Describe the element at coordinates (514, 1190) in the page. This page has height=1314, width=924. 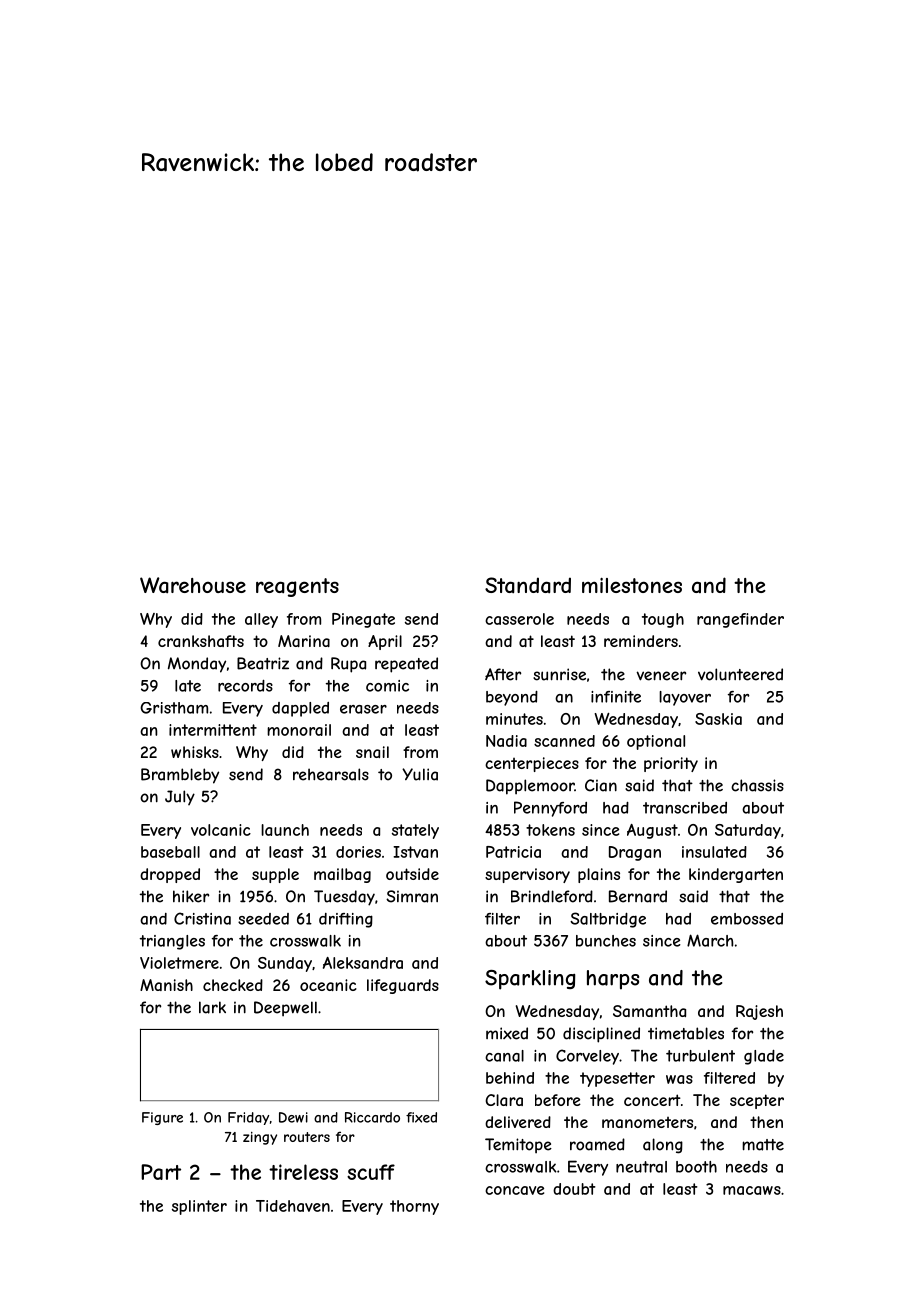
I see `concave` at that location.
